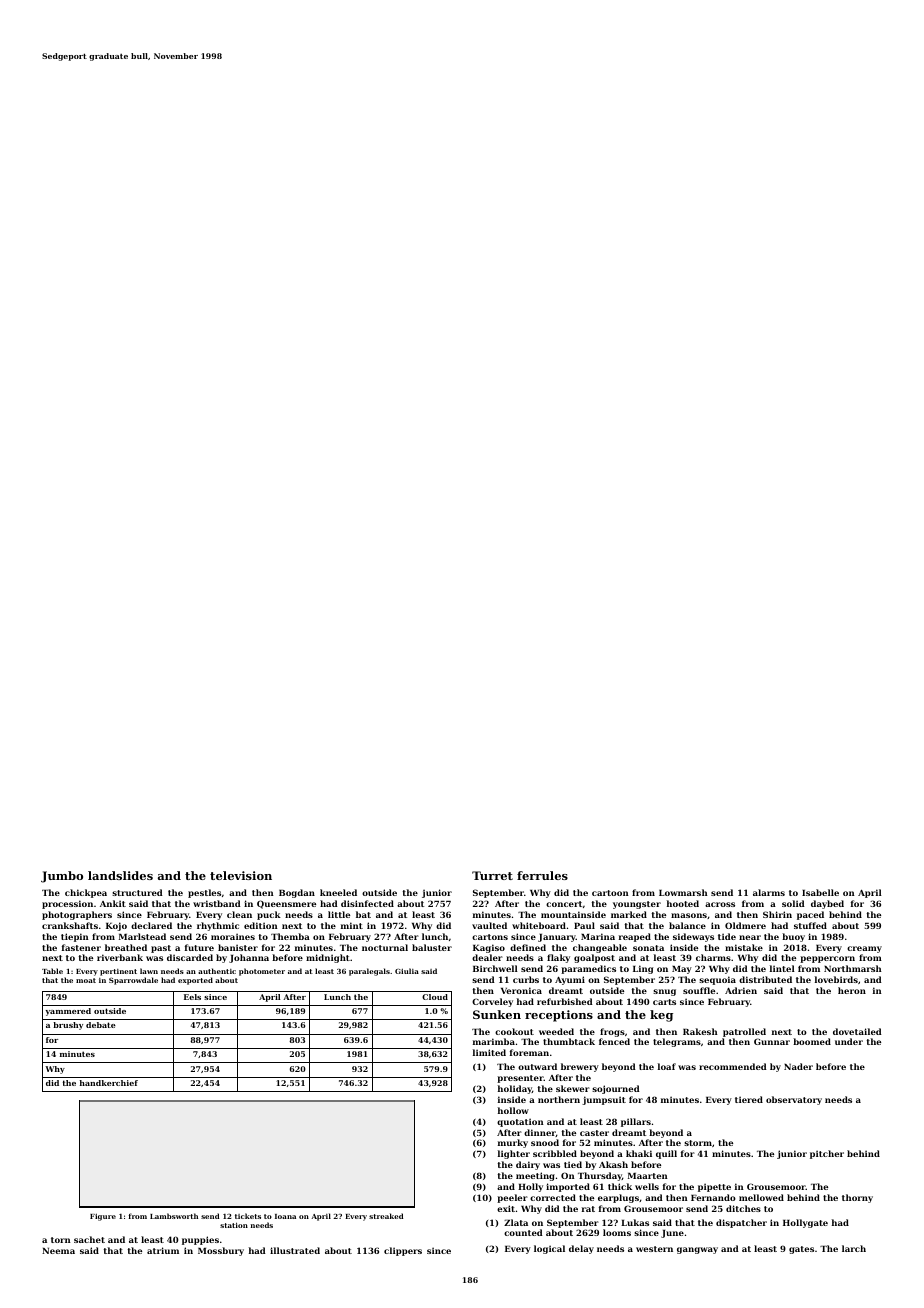 This page has width=924, height=1308. What do you see at coordinates (749, 1099) in the page?
I see `tiered` at bounding box center [749, 1099].
